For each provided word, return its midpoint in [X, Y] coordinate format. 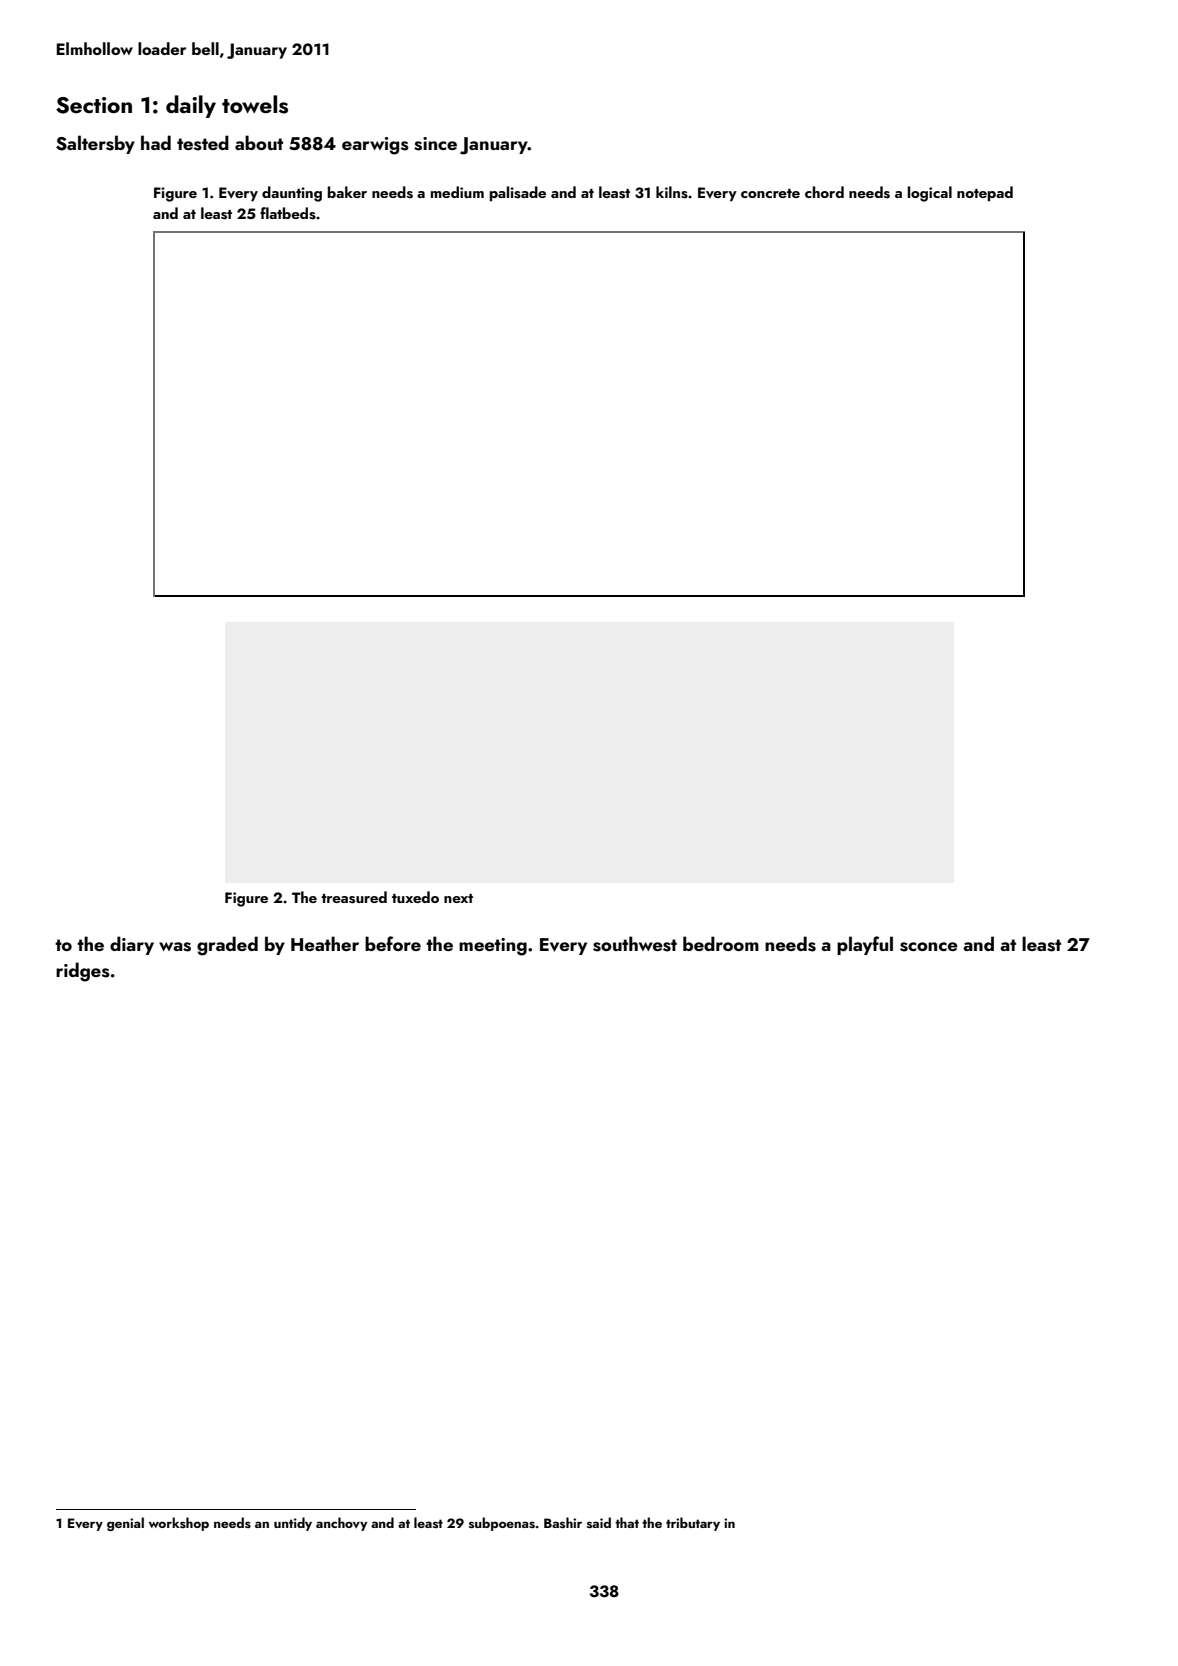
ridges [83, 972]
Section [94, 105]
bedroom [721, 943]
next [458, 898]
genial [125, 1524]
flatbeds [288, 213]
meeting [493, 947]
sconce [929, 947]
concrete [770, 193]
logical [930, 194]
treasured [354, 897]
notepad [985, 194]
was [175, 947]
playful [865, 945]
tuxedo [415, 897]
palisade [518, 194]
